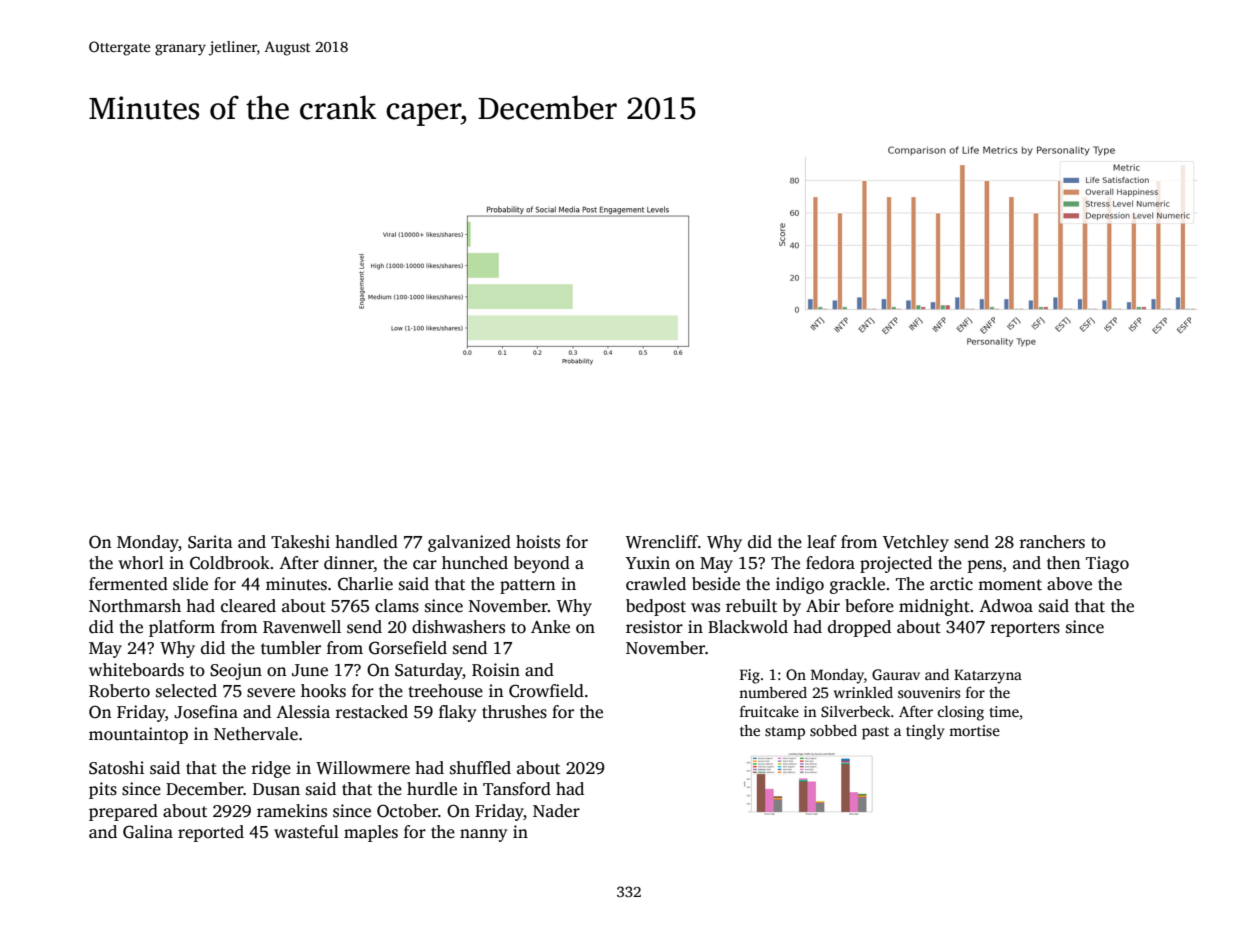 The image size is (1233, 952). I want to click on pits, so click(103, 790).
